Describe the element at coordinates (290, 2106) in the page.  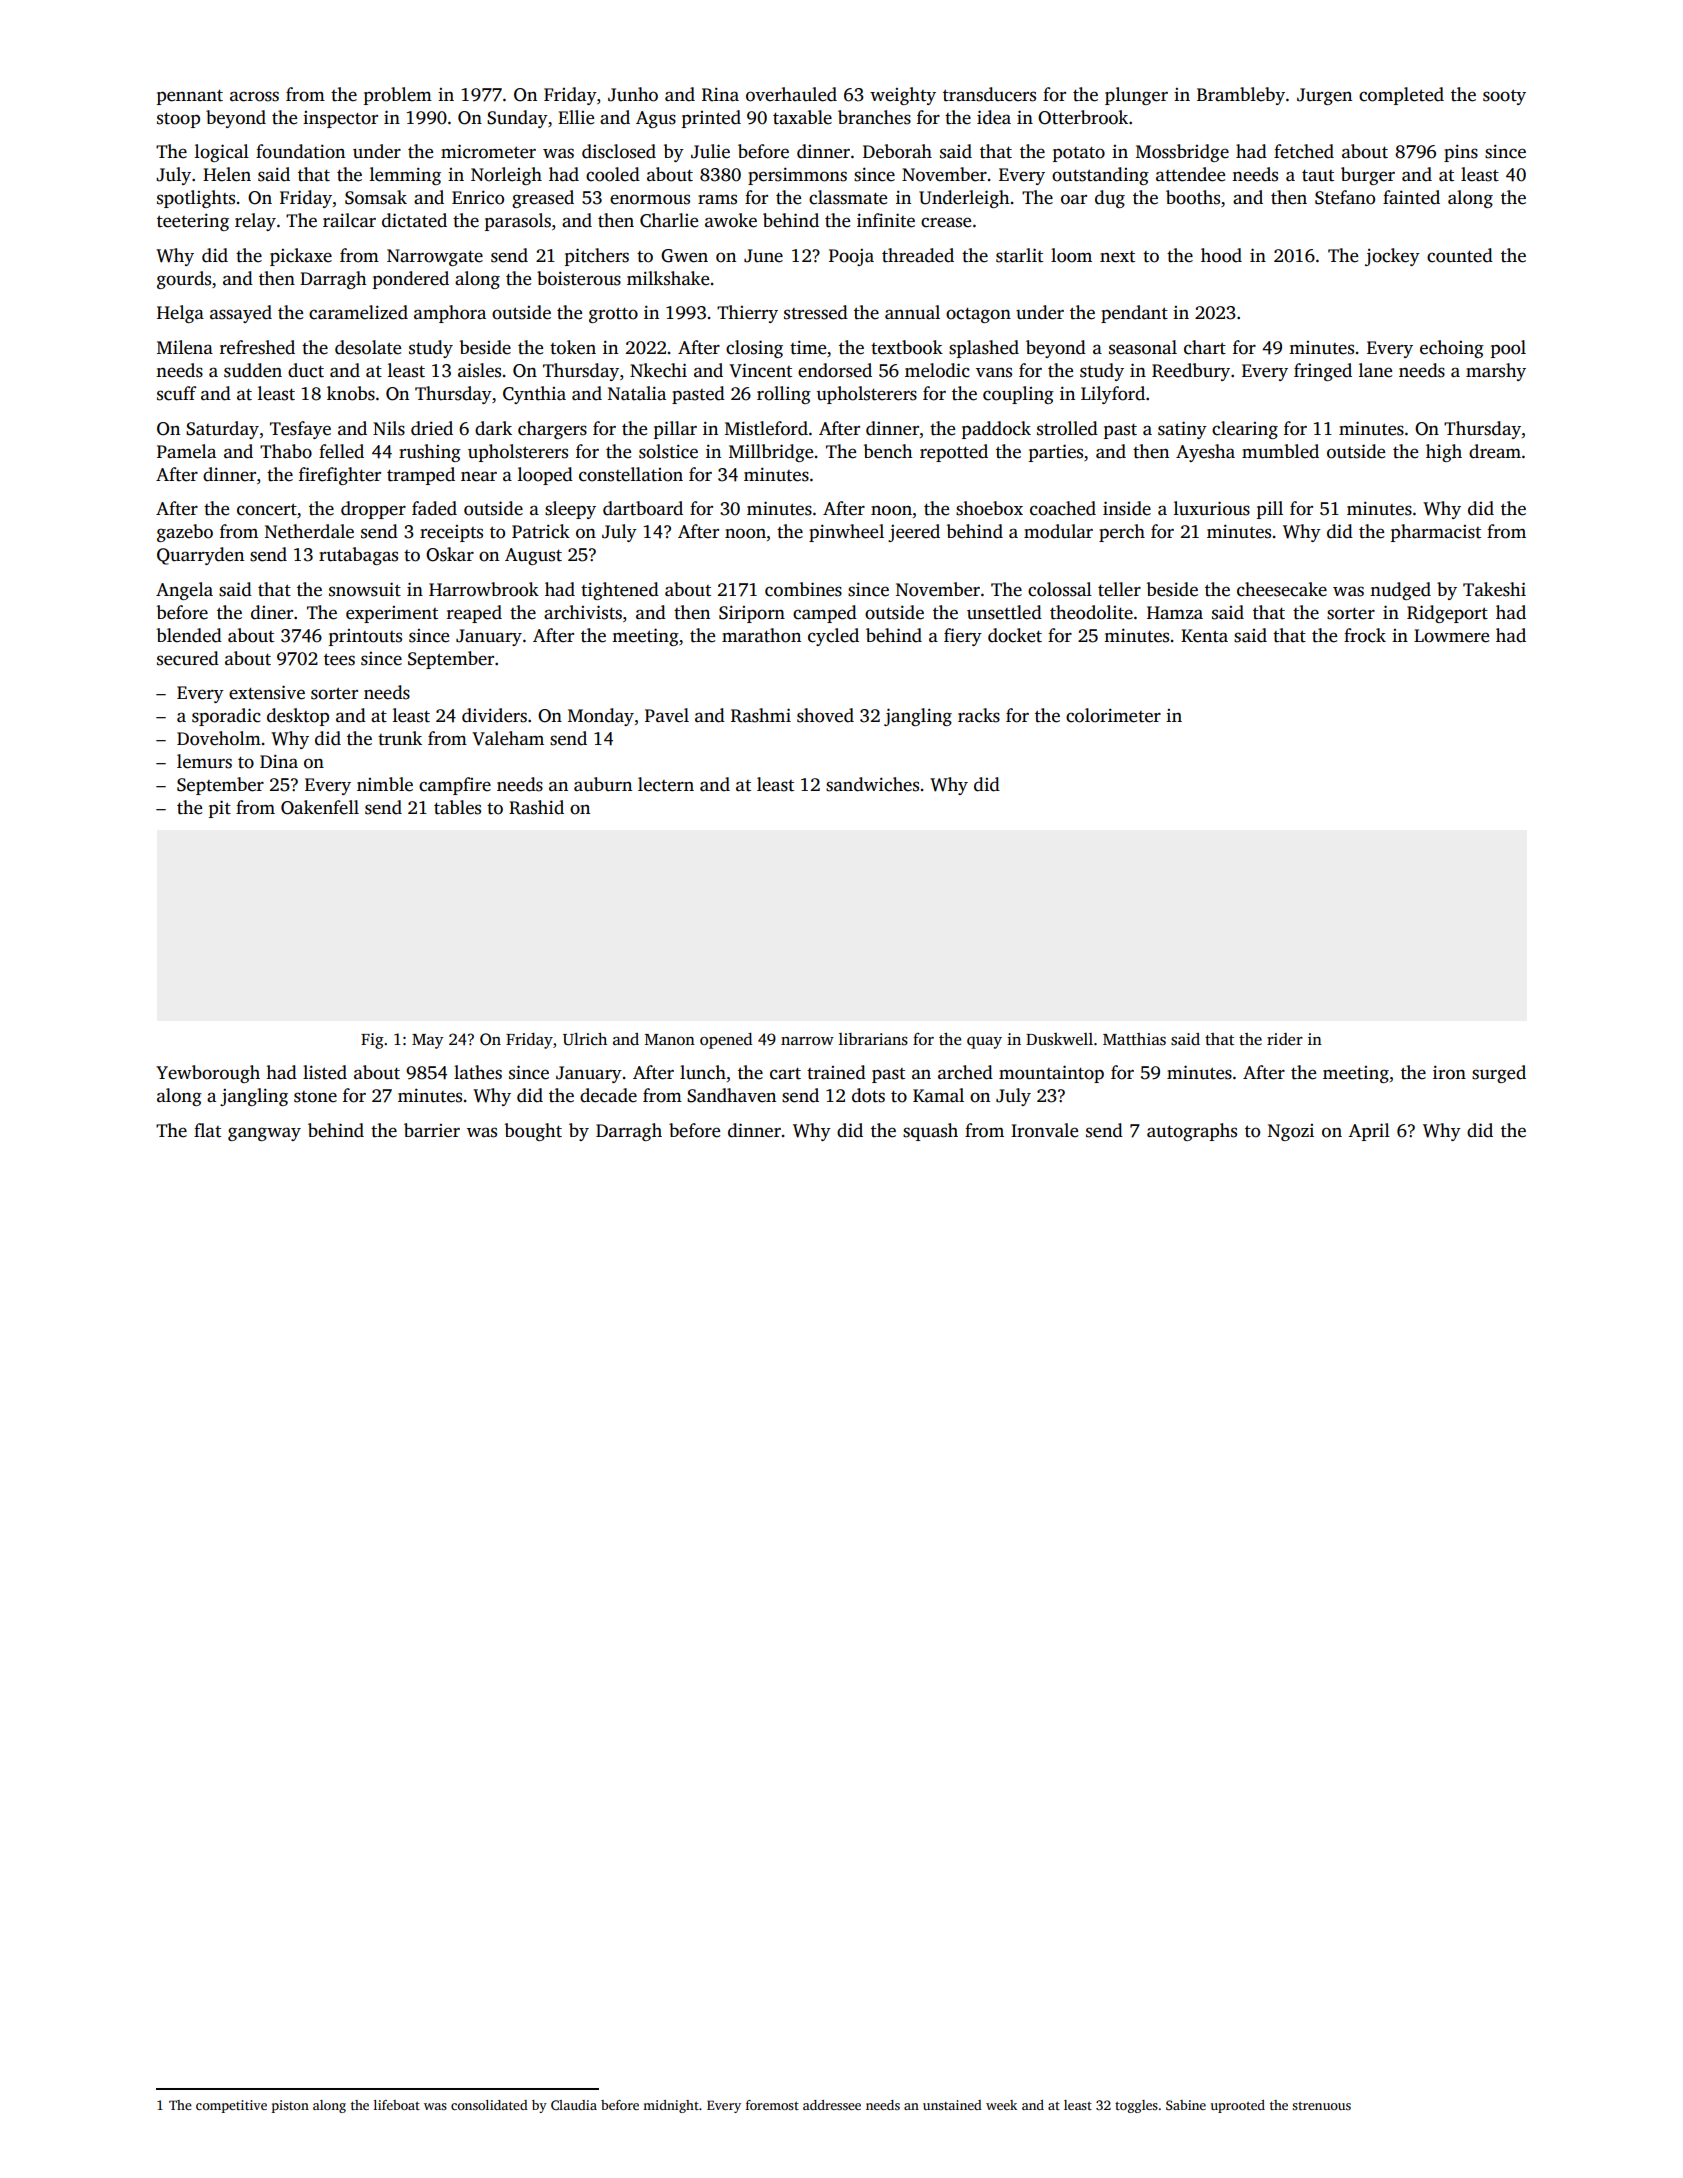
I see `piston` at that location.
